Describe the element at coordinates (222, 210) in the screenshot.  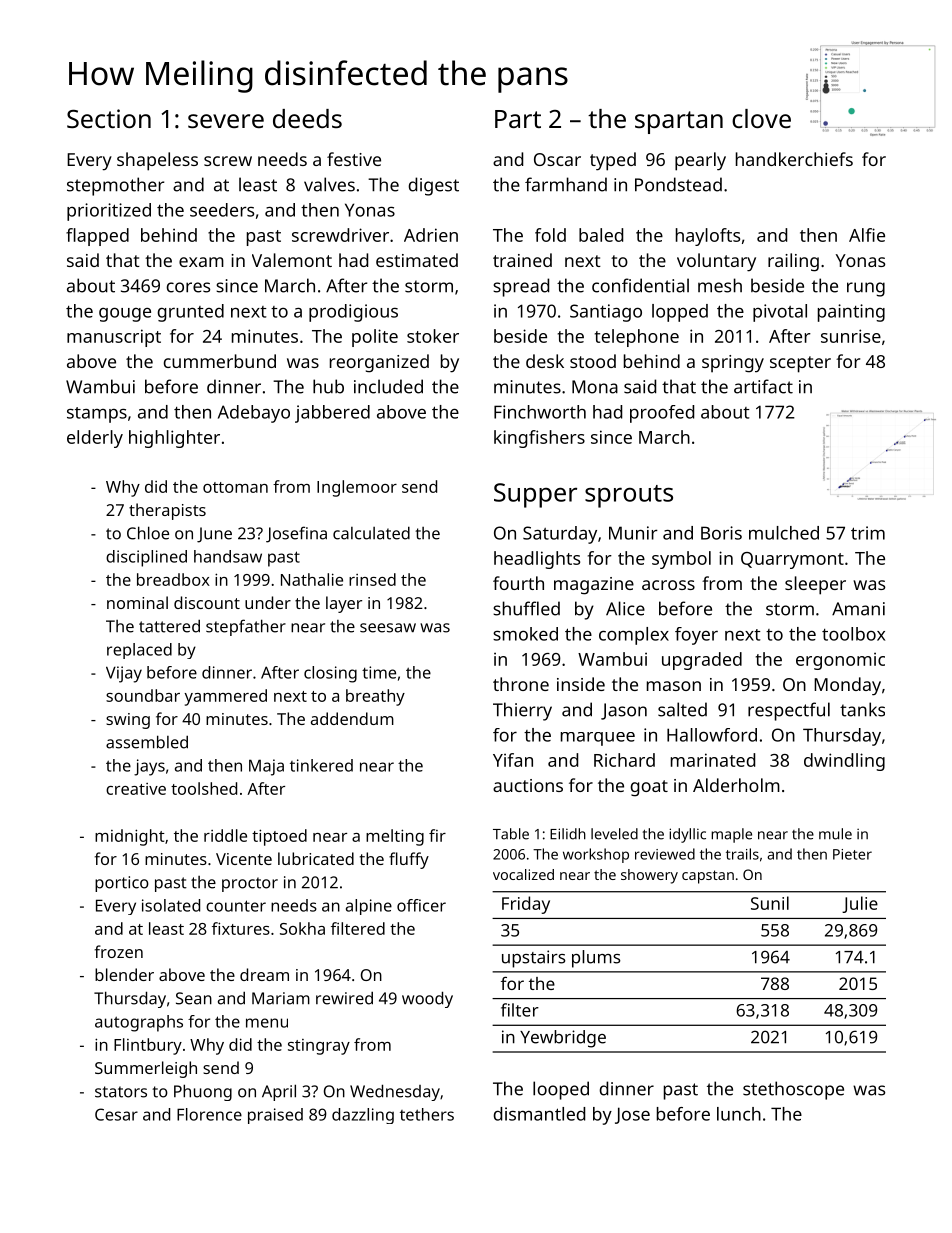
I see `seeders` at that location.
